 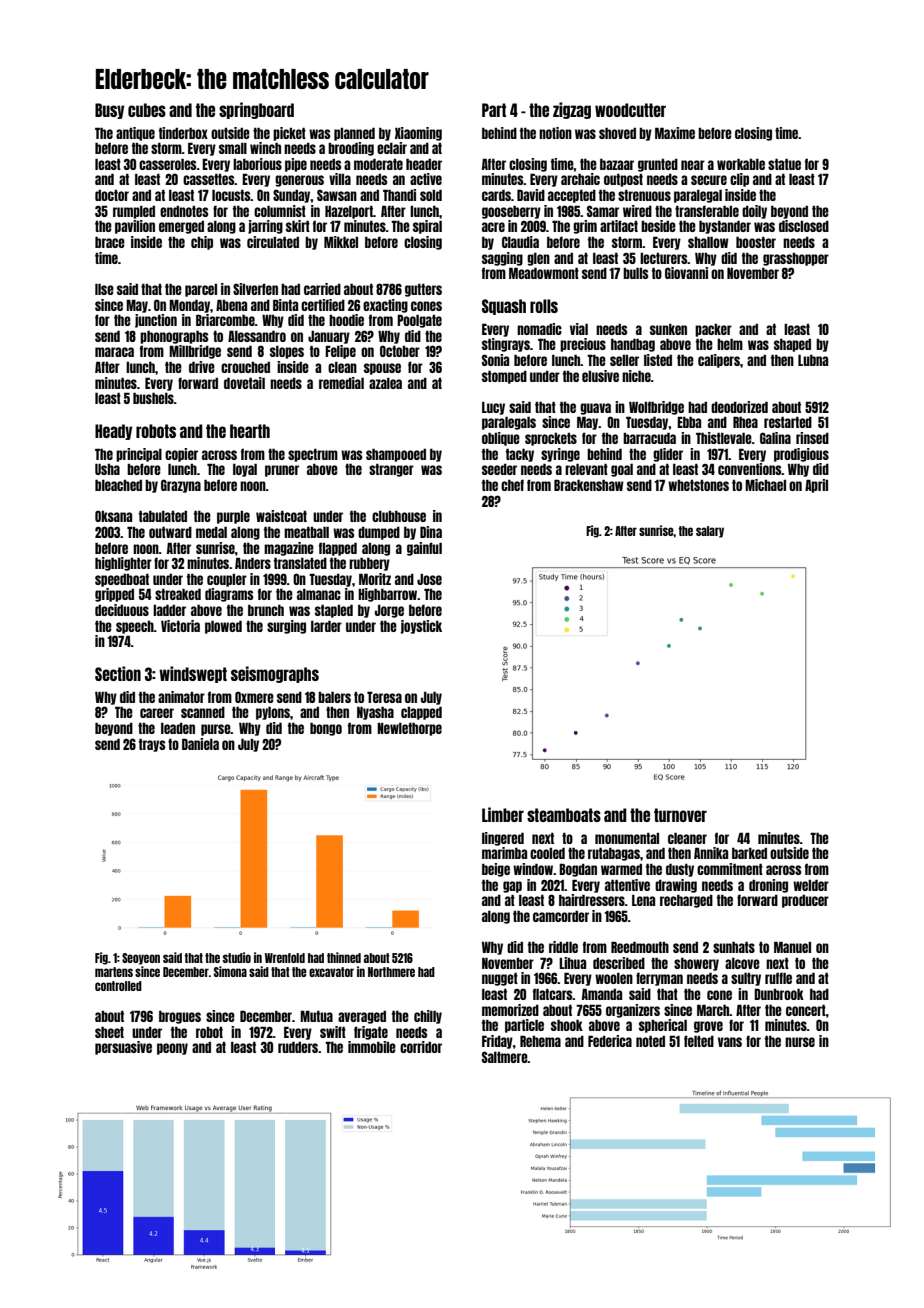 What do you see at coordinates (749, 853) in the image?
I see `barked` at bounding box center [749, 853].
